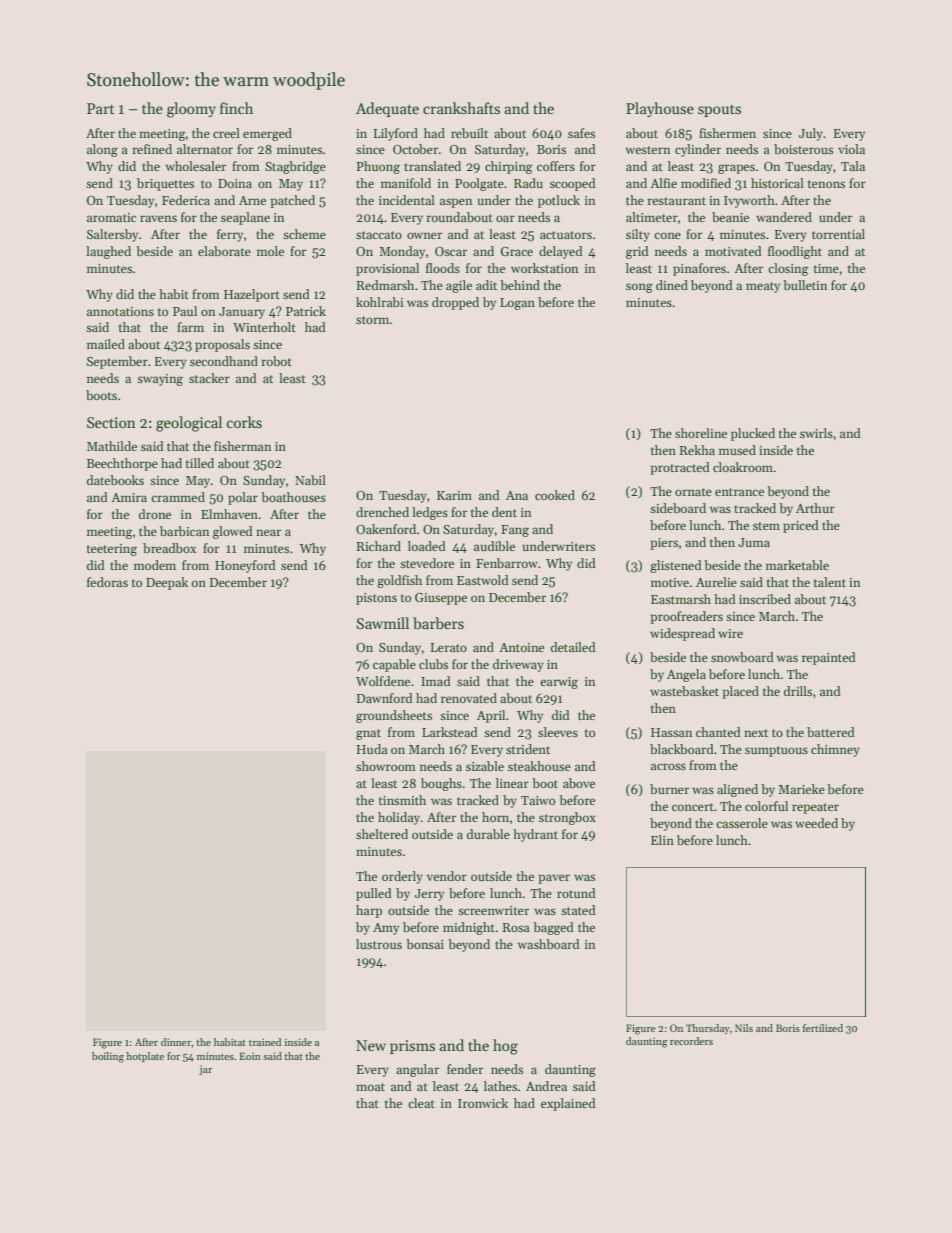 The width and height of the image is (952, 1233). What do you see at coordinates (230, 235) in the image?
I see `ferry` at bounding box center [230, 235].
